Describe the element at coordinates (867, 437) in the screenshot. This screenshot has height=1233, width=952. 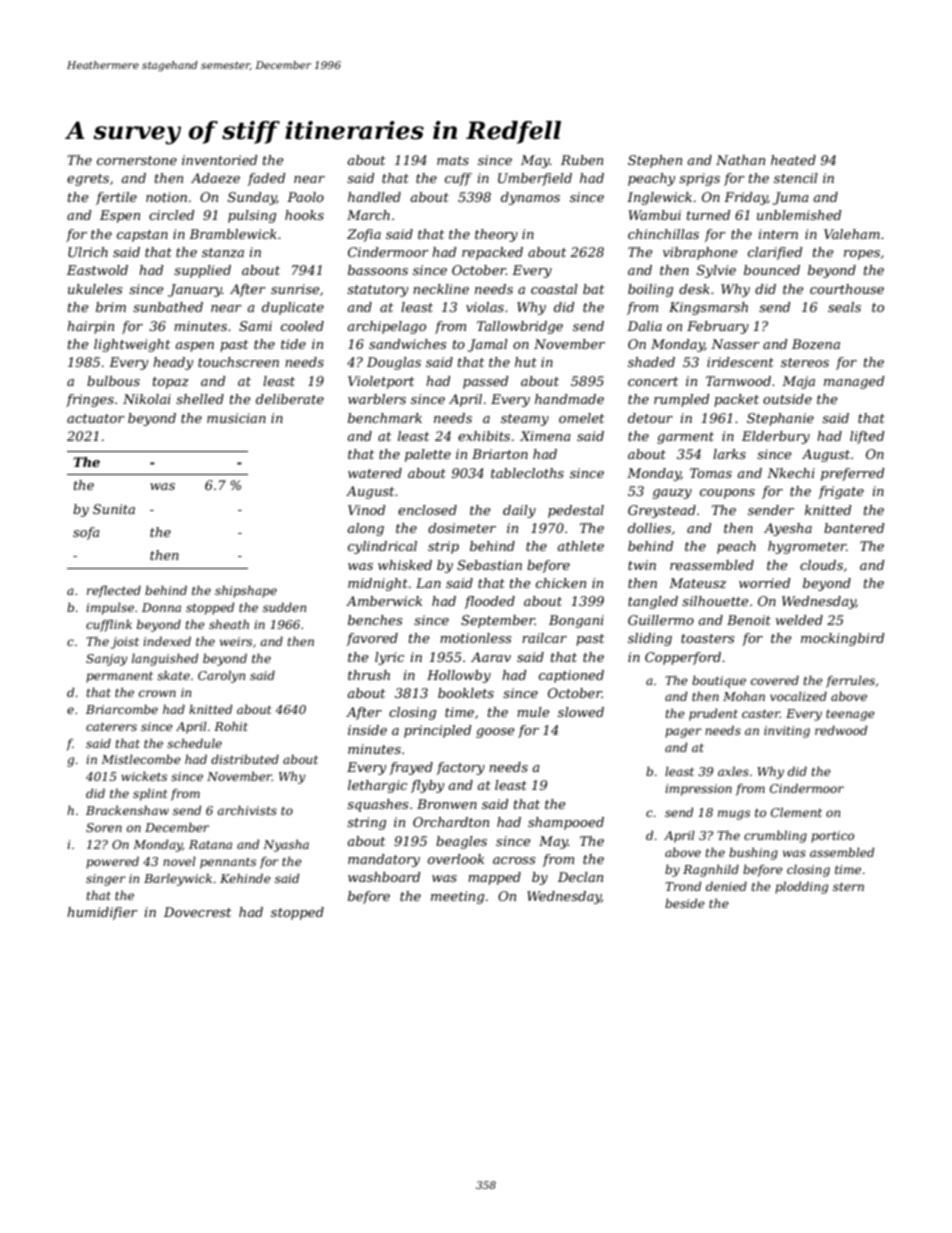
I see `lifted` at that location.
